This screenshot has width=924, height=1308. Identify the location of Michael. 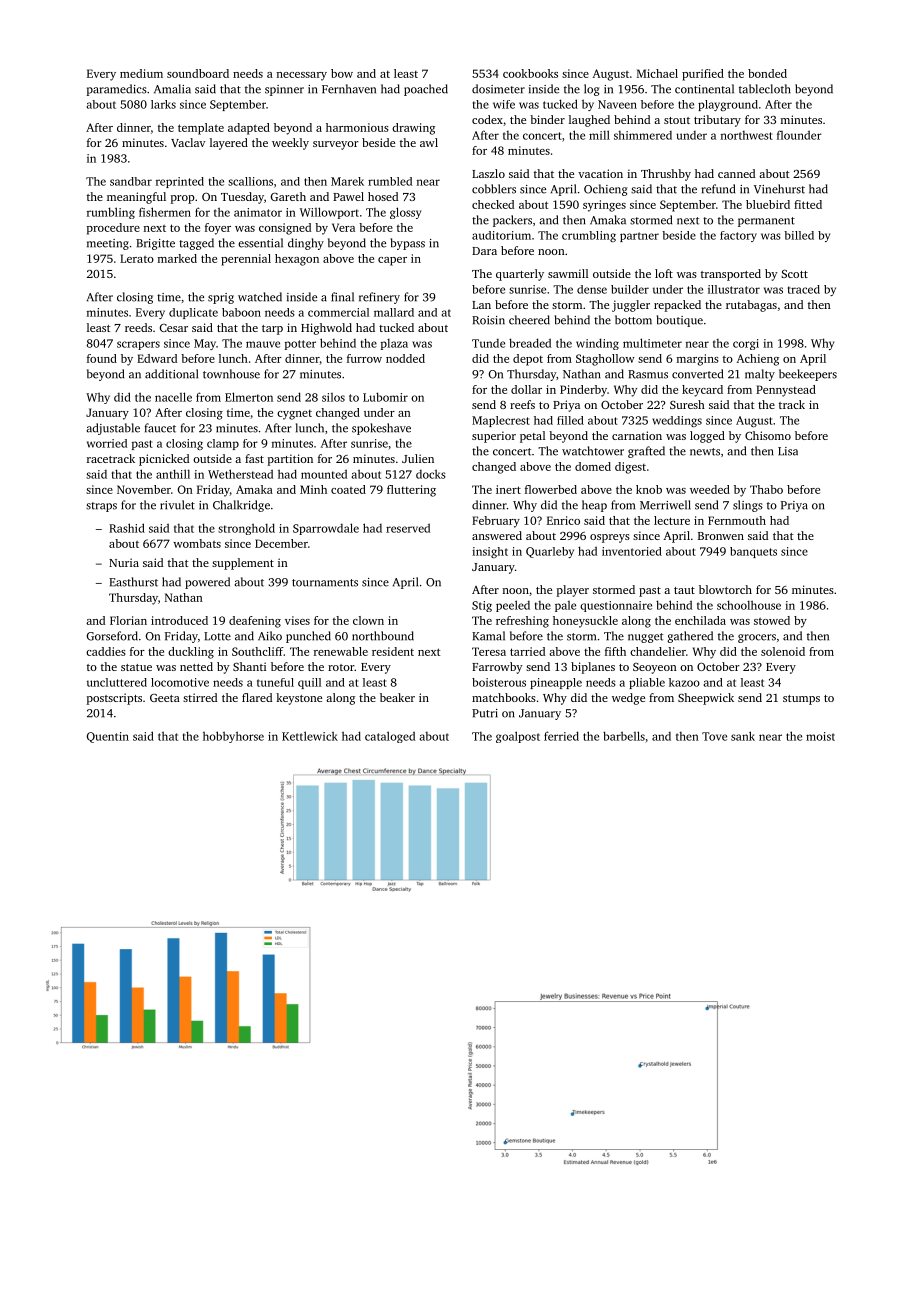
(657, 73).
